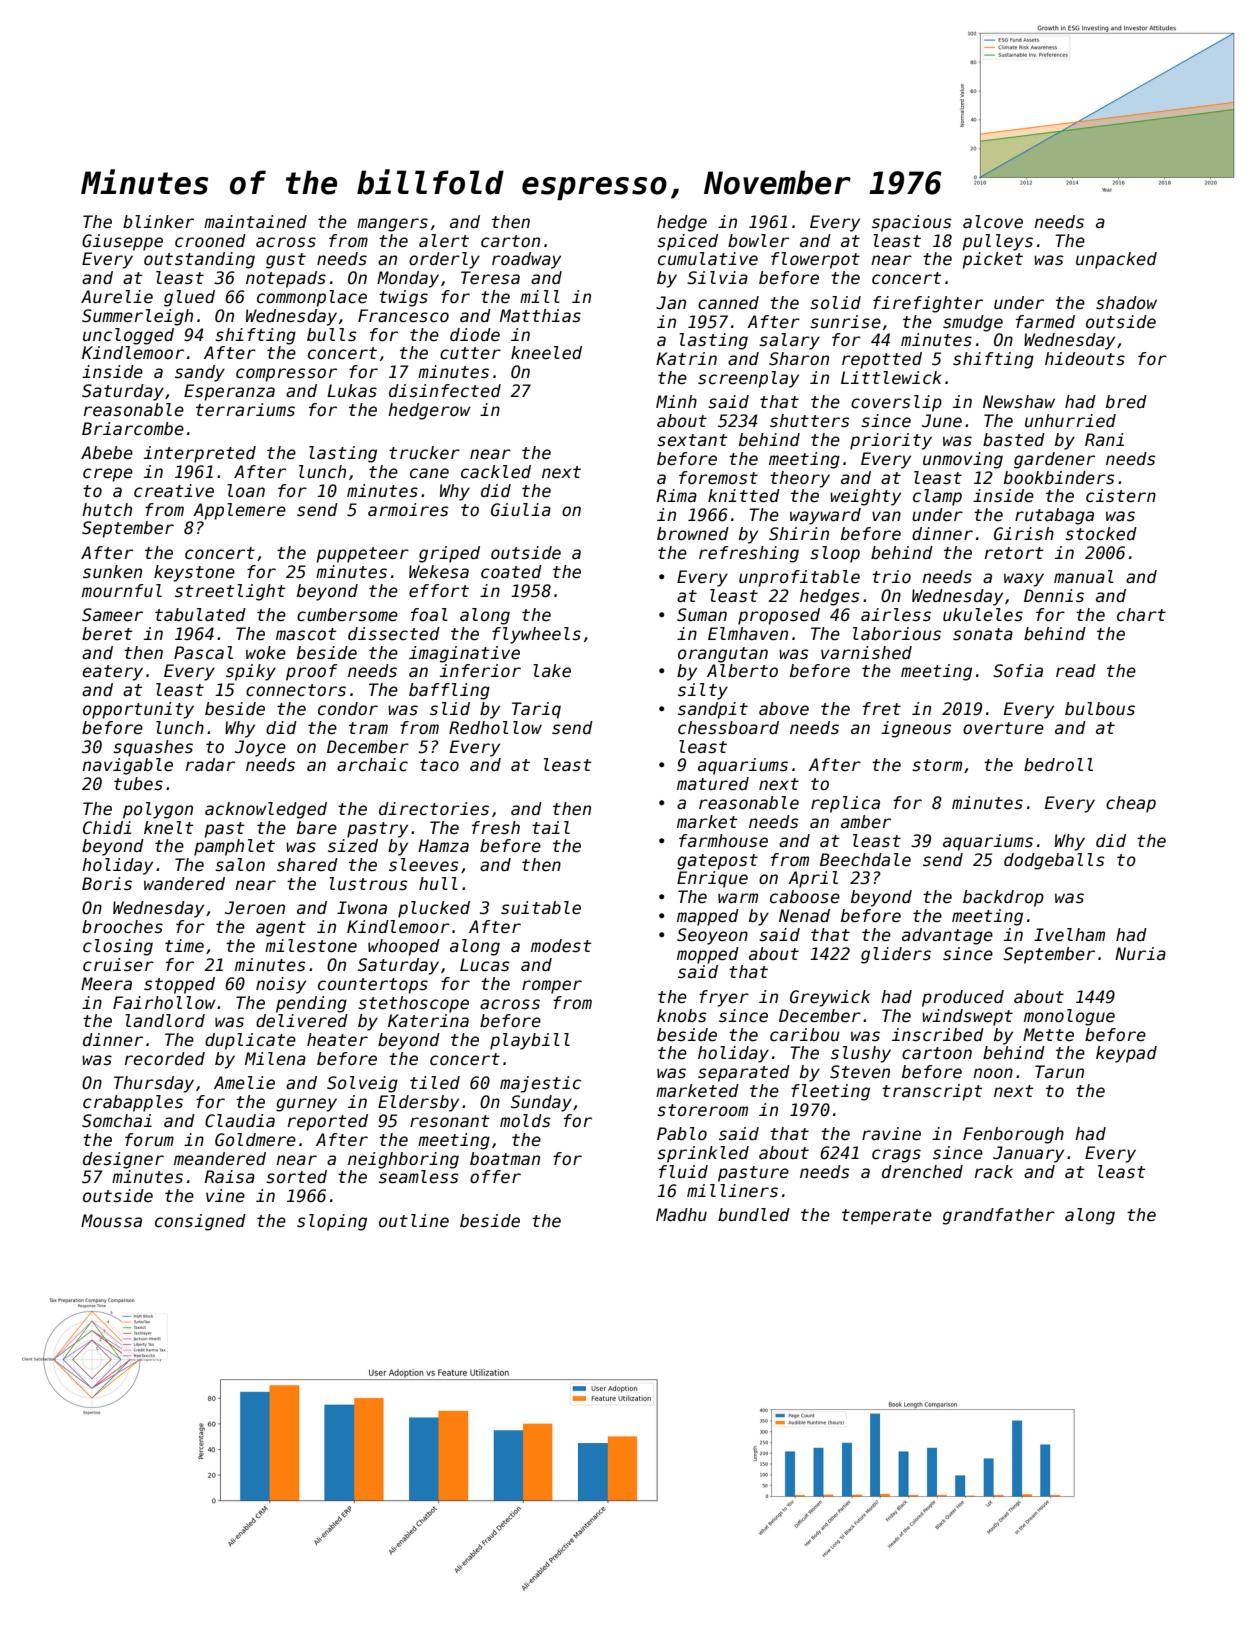  Describe the element at coordinates (128, 336) in the document. I see `unclogged` at that location.
